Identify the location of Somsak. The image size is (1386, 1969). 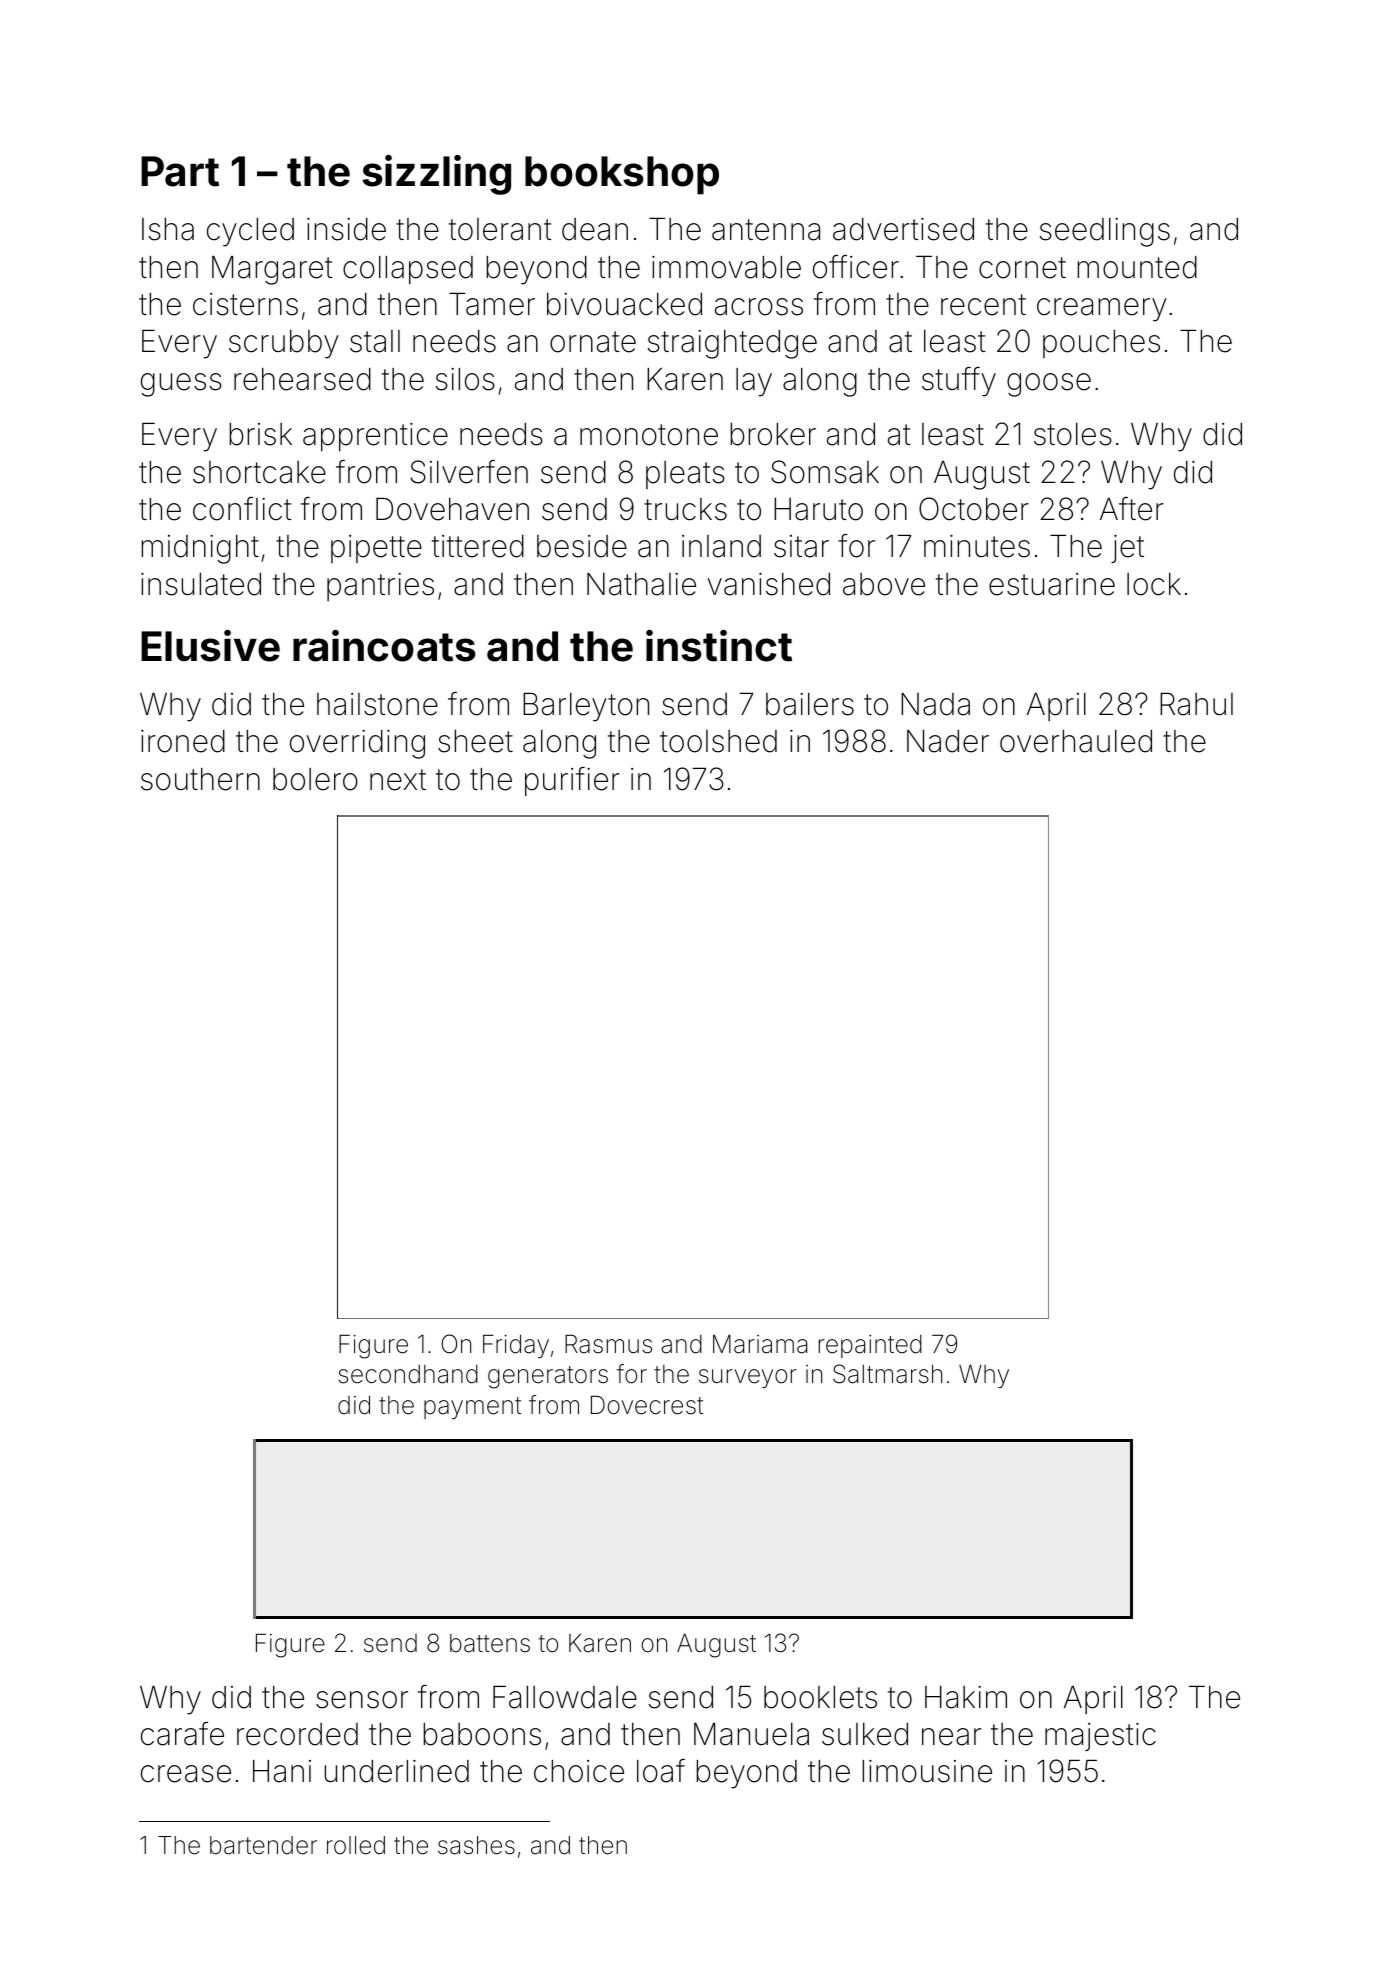
(825, 472).
